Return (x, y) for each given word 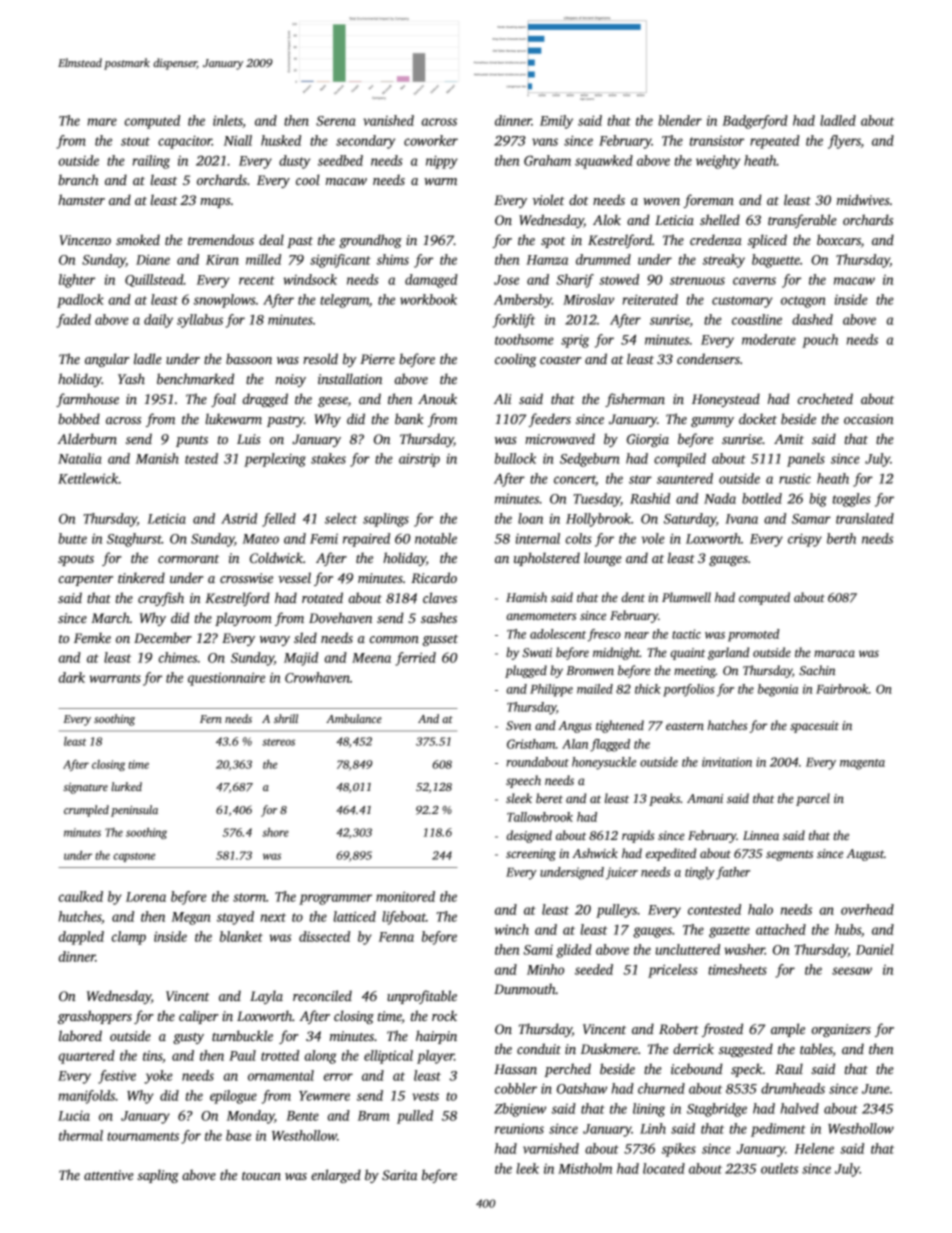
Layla (266, 997)
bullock (515, 458)
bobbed (79, 418)
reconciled (322, 995)
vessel (294, 577)
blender (680, 120)
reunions (519, 1128)
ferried (415, 659)
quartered (87, 1057)
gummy (712, 422)
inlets (228, 121)
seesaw (852, 971)
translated (865, 518)
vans (545, 142)
